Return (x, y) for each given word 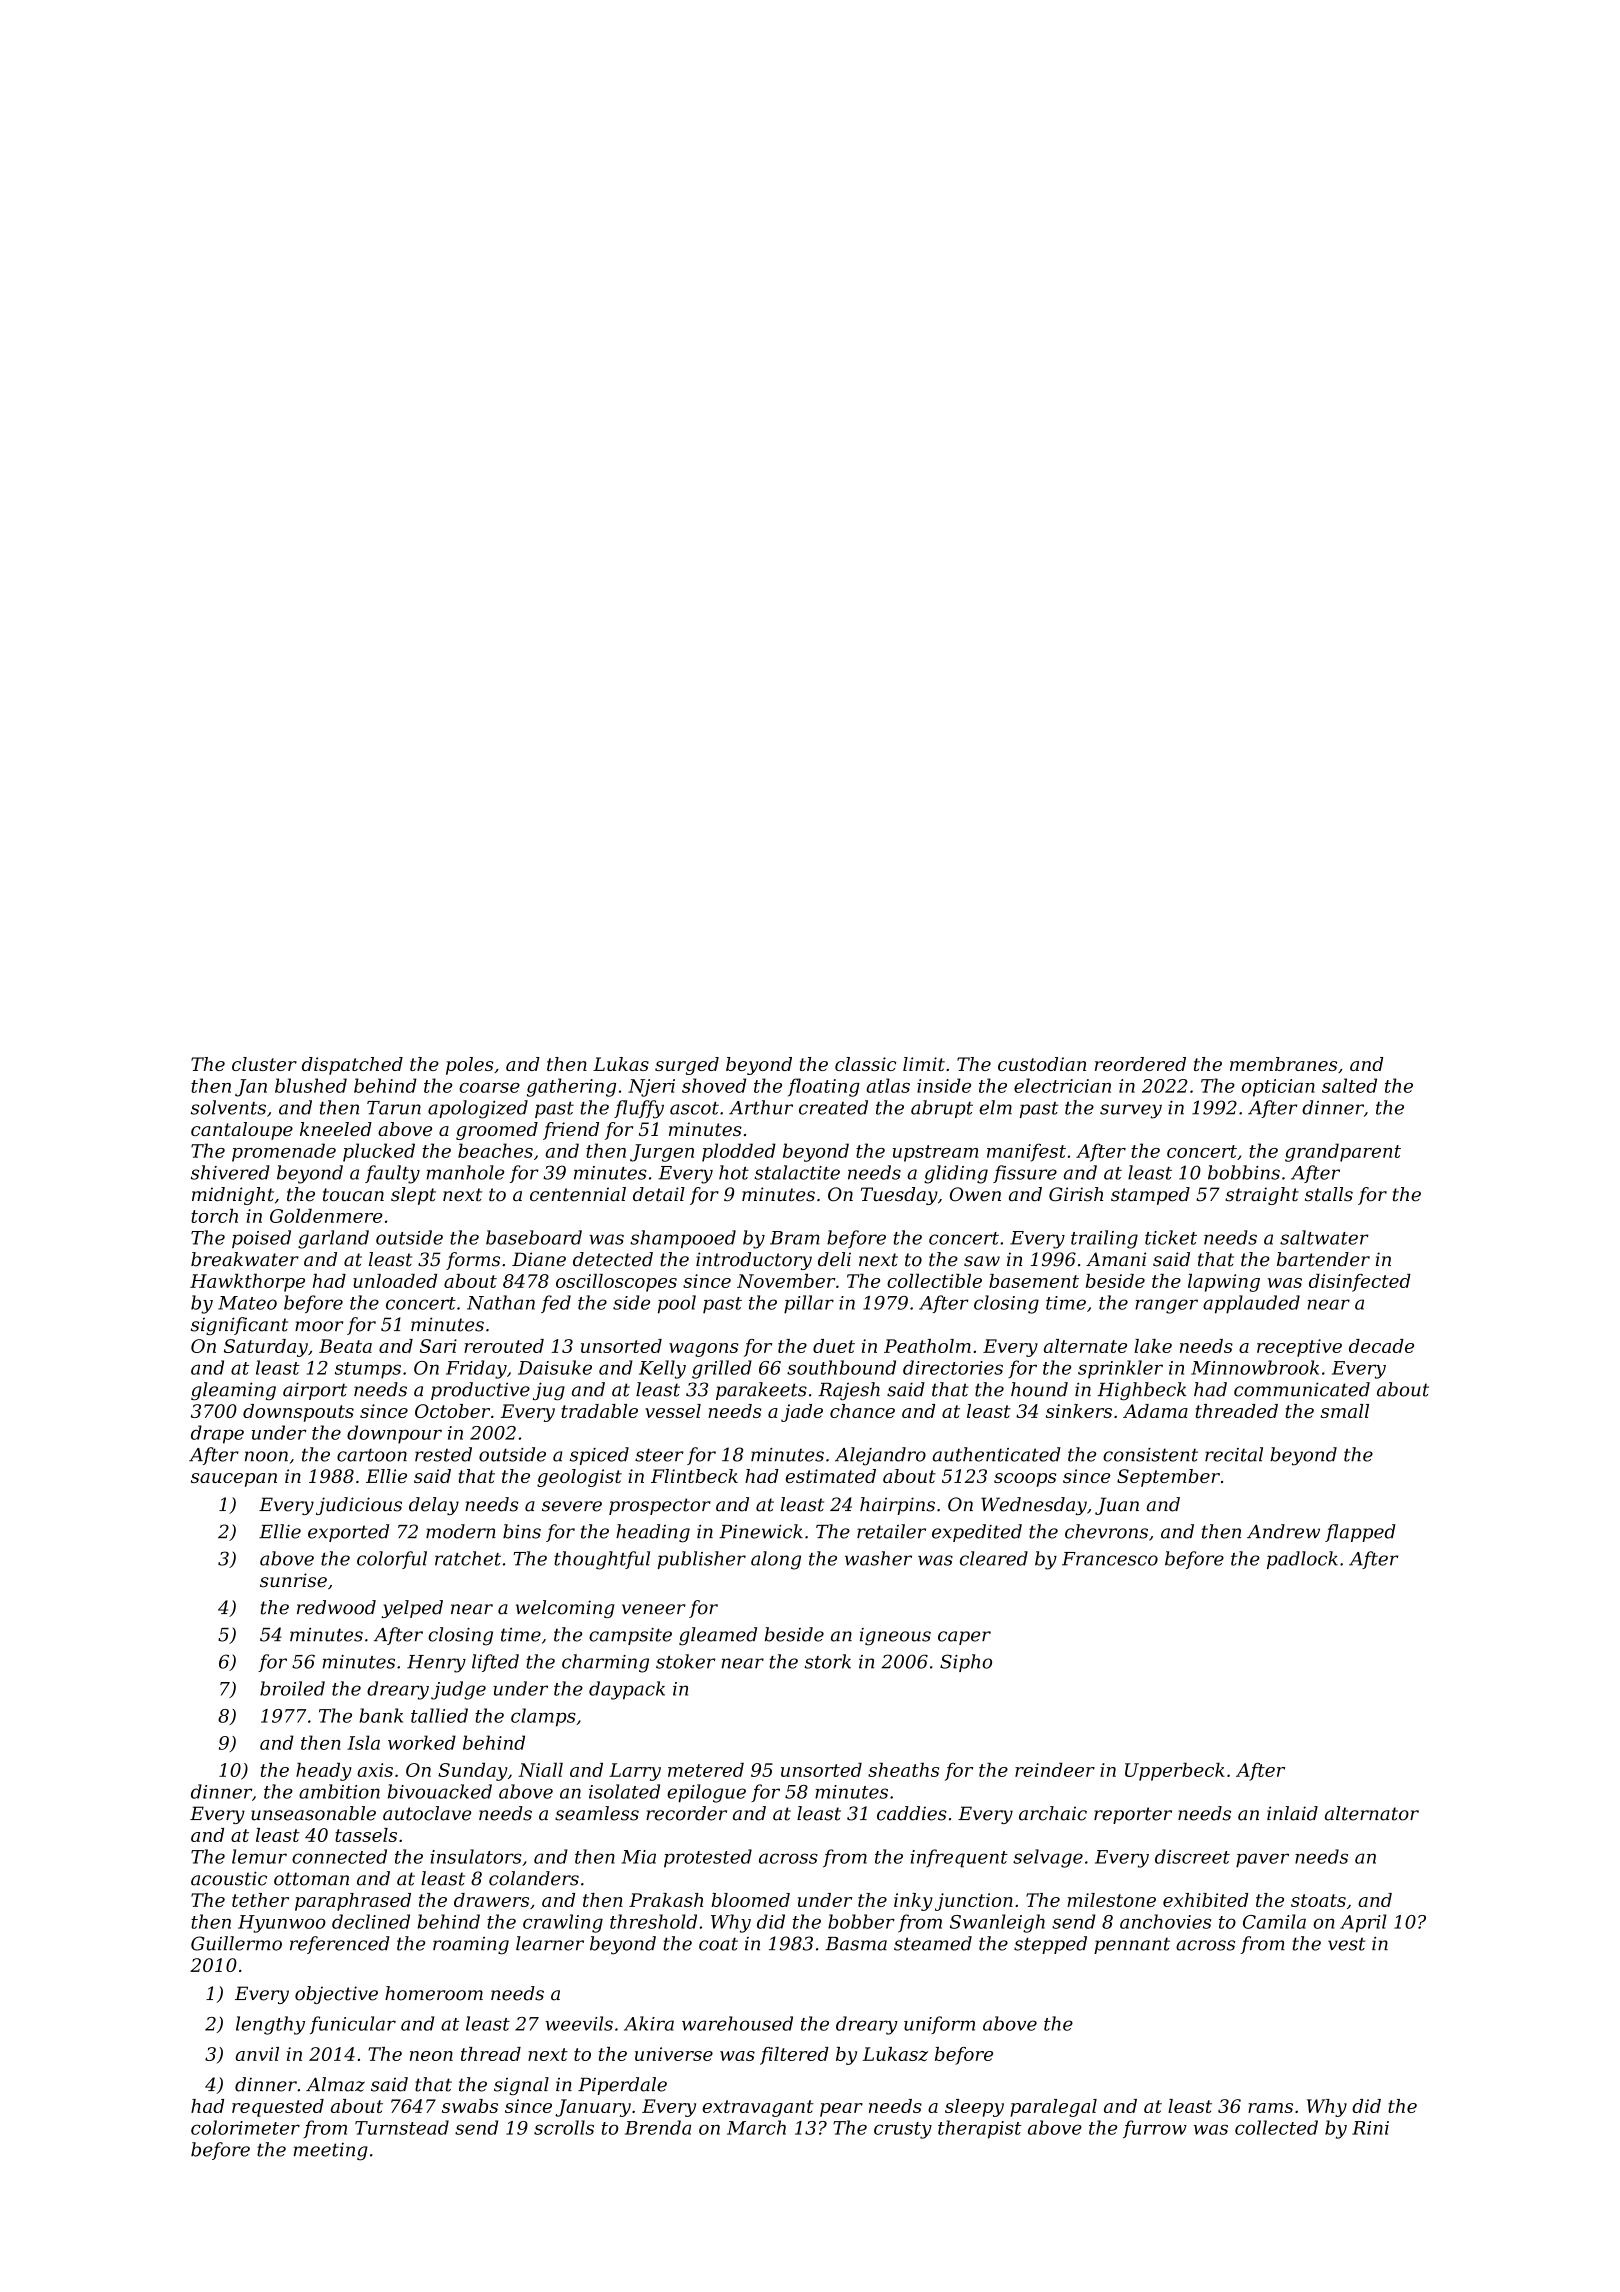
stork (827, 1661)
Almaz (335, 2084)
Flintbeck (694, 1476)
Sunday (473, 1772)
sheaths (903, 1770)
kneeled (336, 1129)
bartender (1323, 1259)
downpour (394, 1434)
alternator (1372, 1813)
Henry (436, 1664)
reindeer (1055, 1770)
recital (1234, 1454)
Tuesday (899, 1196)
